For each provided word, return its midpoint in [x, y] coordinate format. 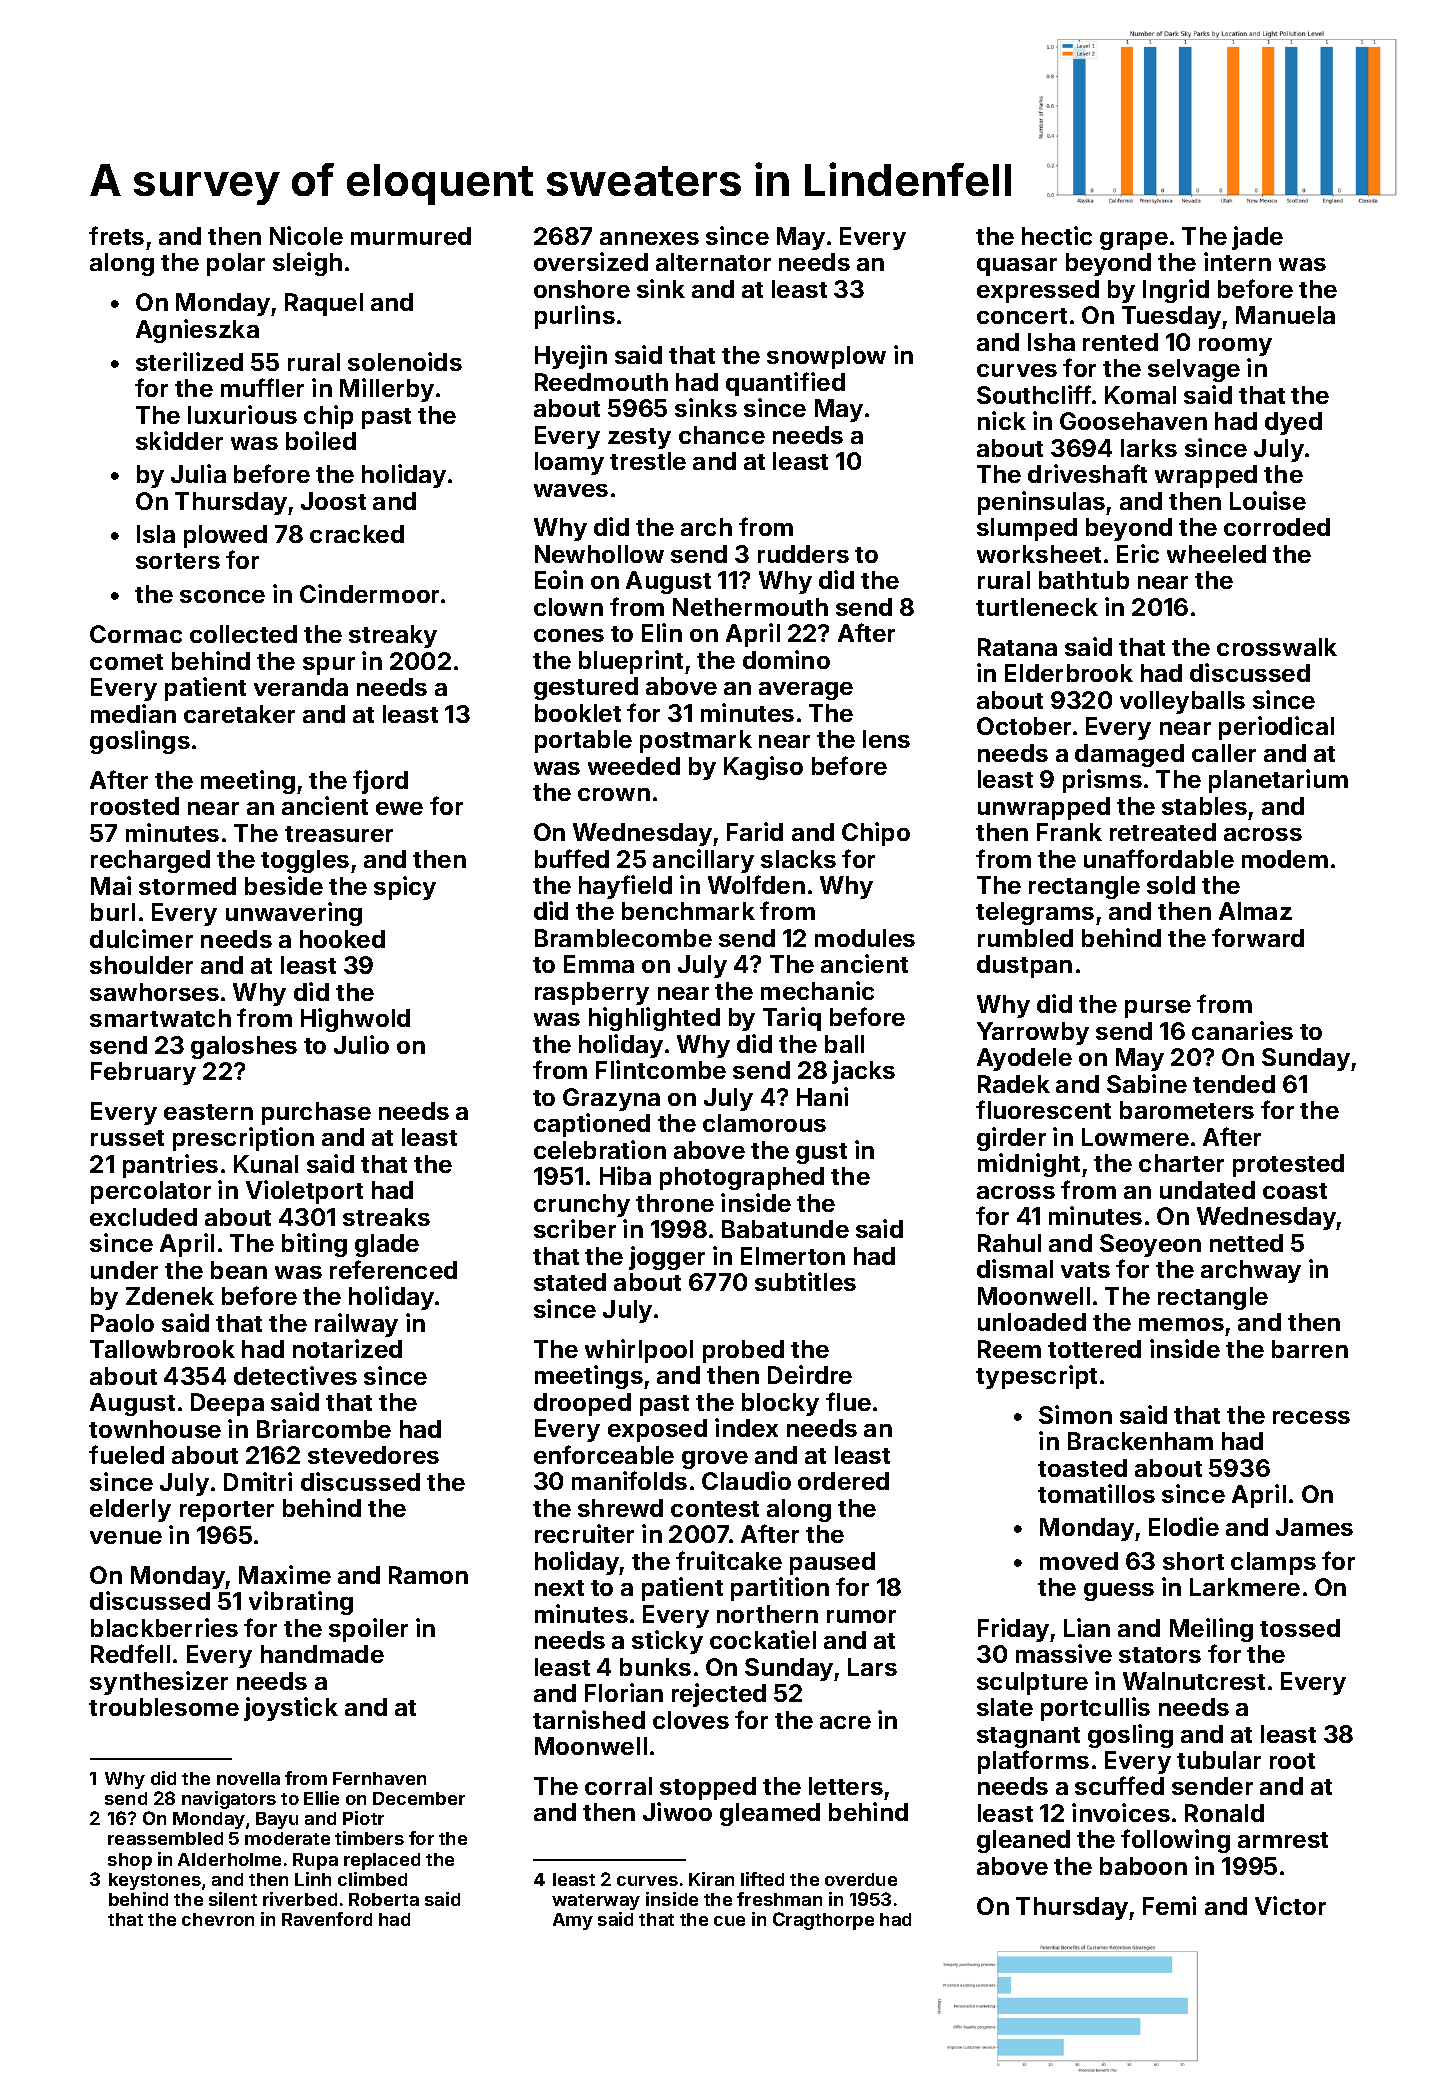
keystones [155, 1881]
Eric [1138, 553]
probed [743, 1351]
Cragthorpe [823, 1921]
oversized [591, 261]
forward [1258, 937]
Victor [1290, 1905]
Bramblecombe [623, 938]
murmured [411, 236]
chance [722, 435]
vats [1085, 1270]
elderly [130, 1510]
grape [1134, 241]
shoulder [141, 965]
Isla [156, 534]
